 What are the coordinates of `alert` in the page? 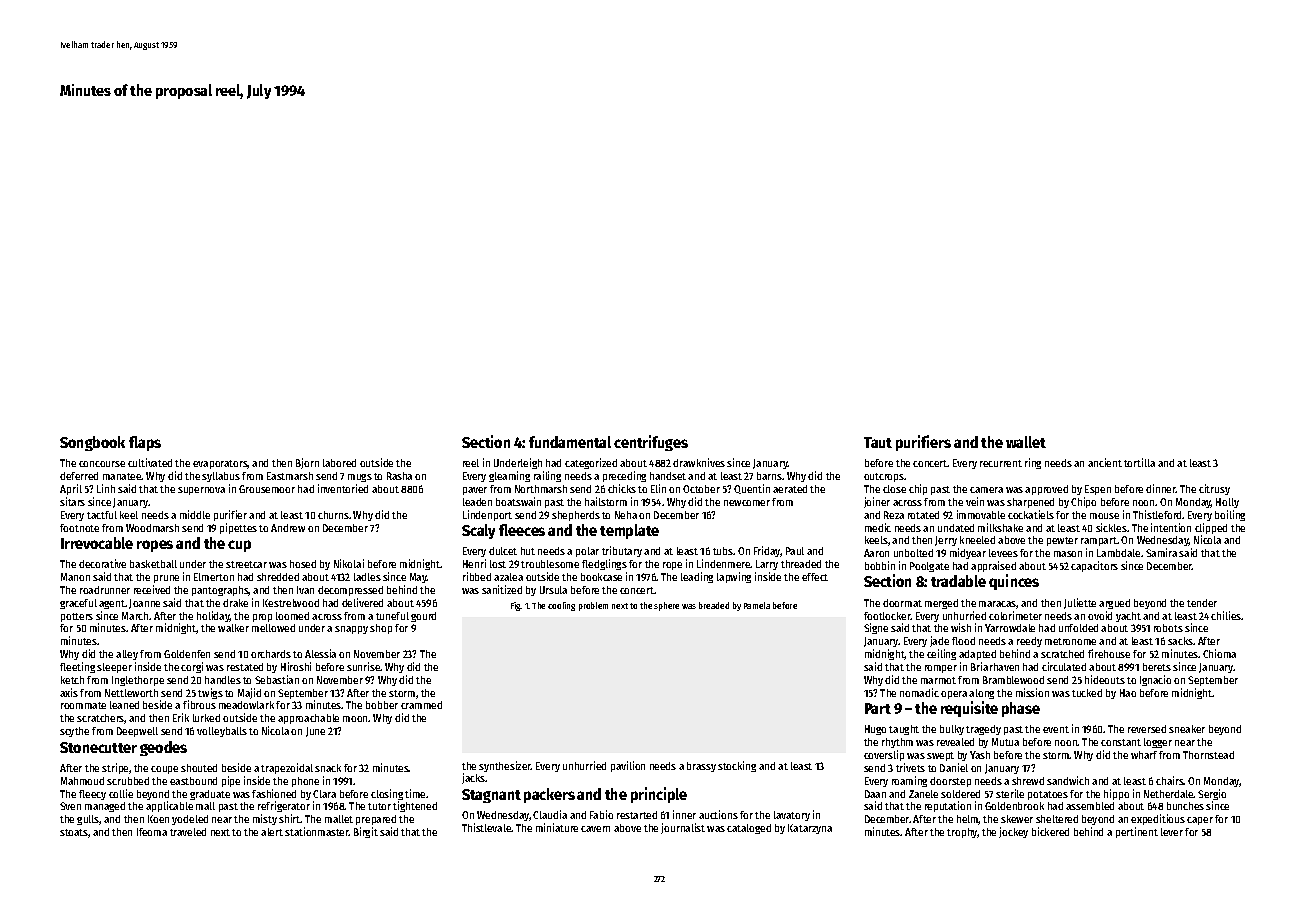 It's located at (272, 832).
